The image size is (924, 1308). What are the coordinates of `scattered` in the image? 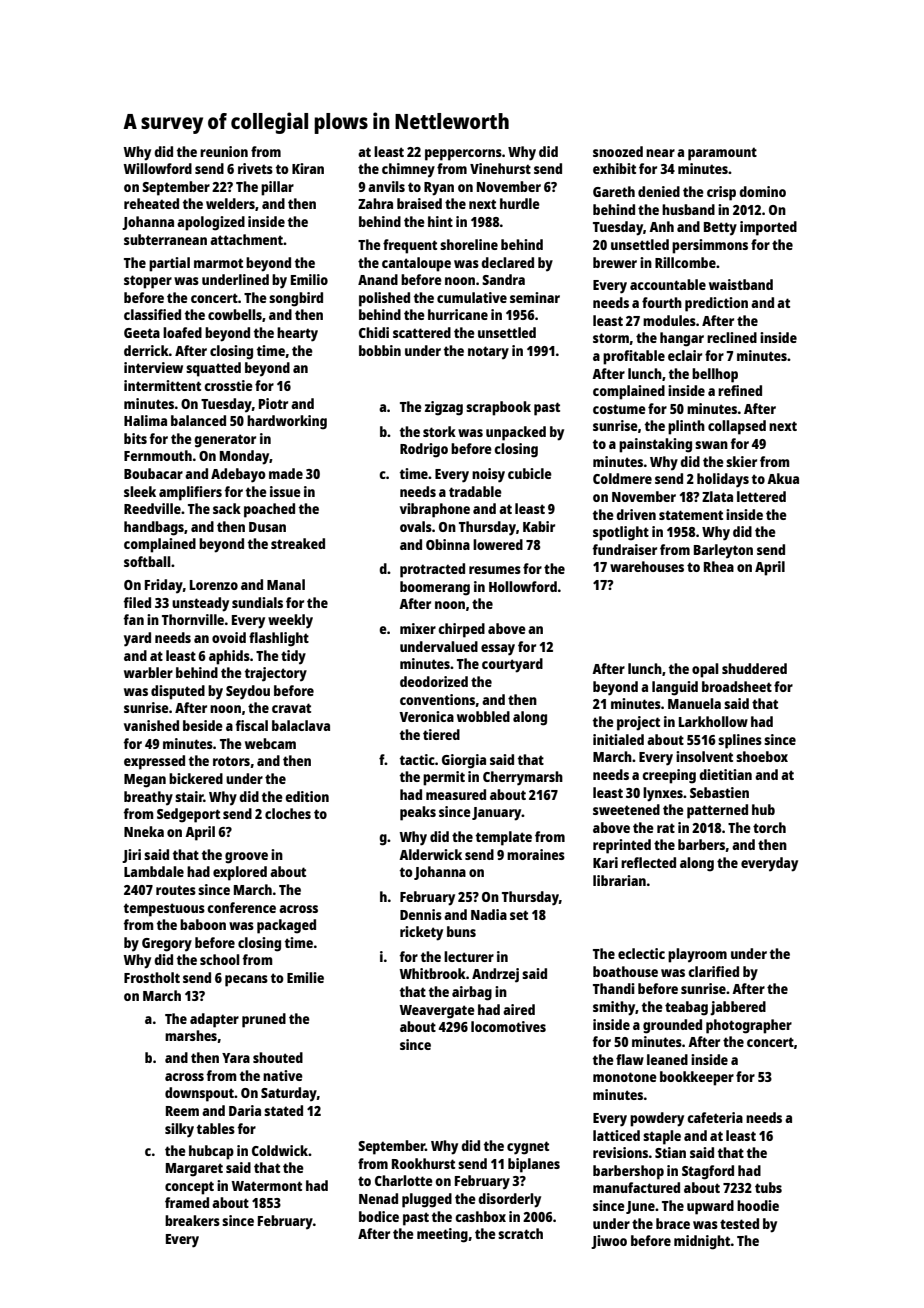 It's located at (422, 332).
